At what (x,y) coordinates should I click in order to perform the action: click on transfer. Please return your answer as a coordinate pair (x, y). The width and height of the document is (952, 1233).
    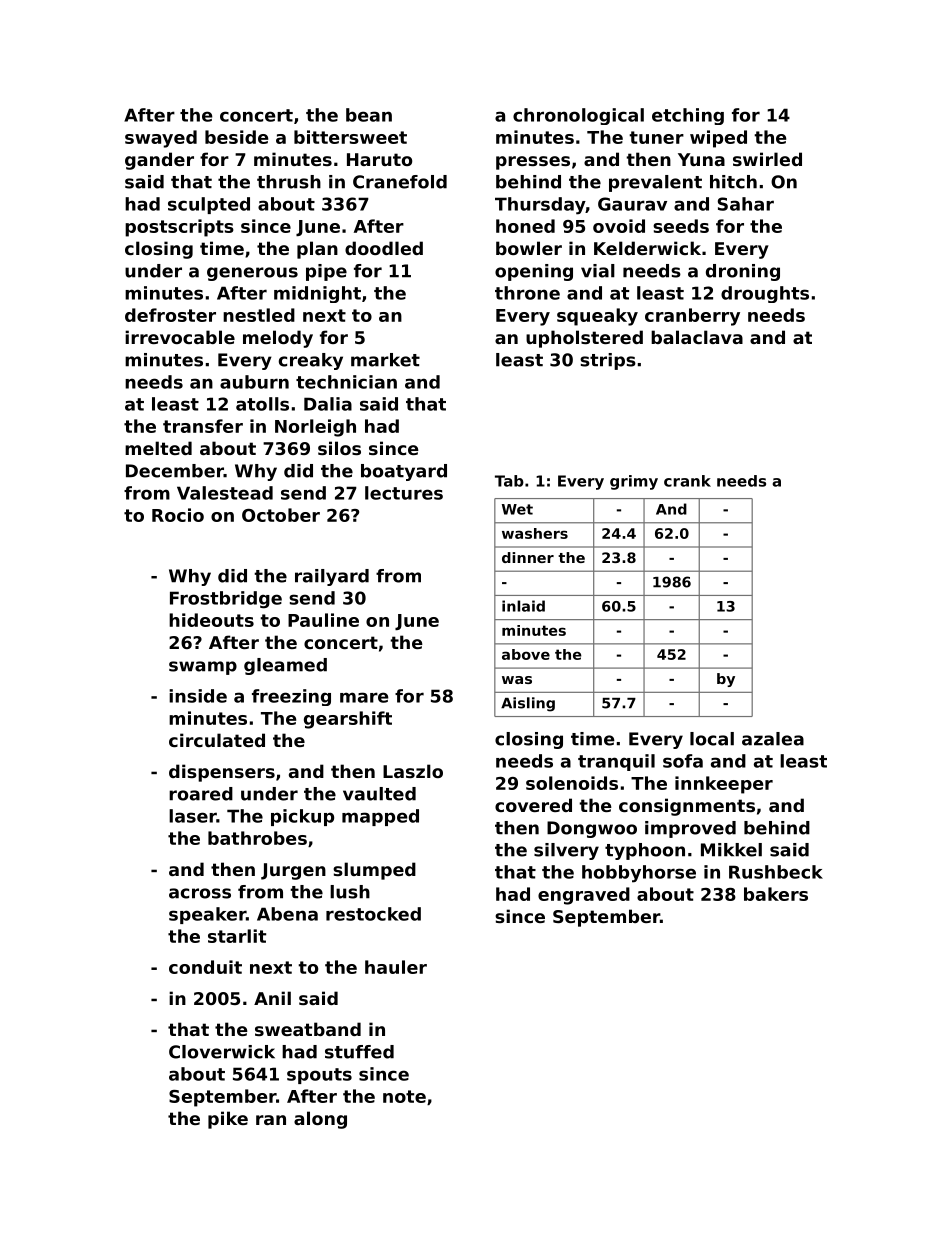
    Looking at the image, I should click on (203, 426).
